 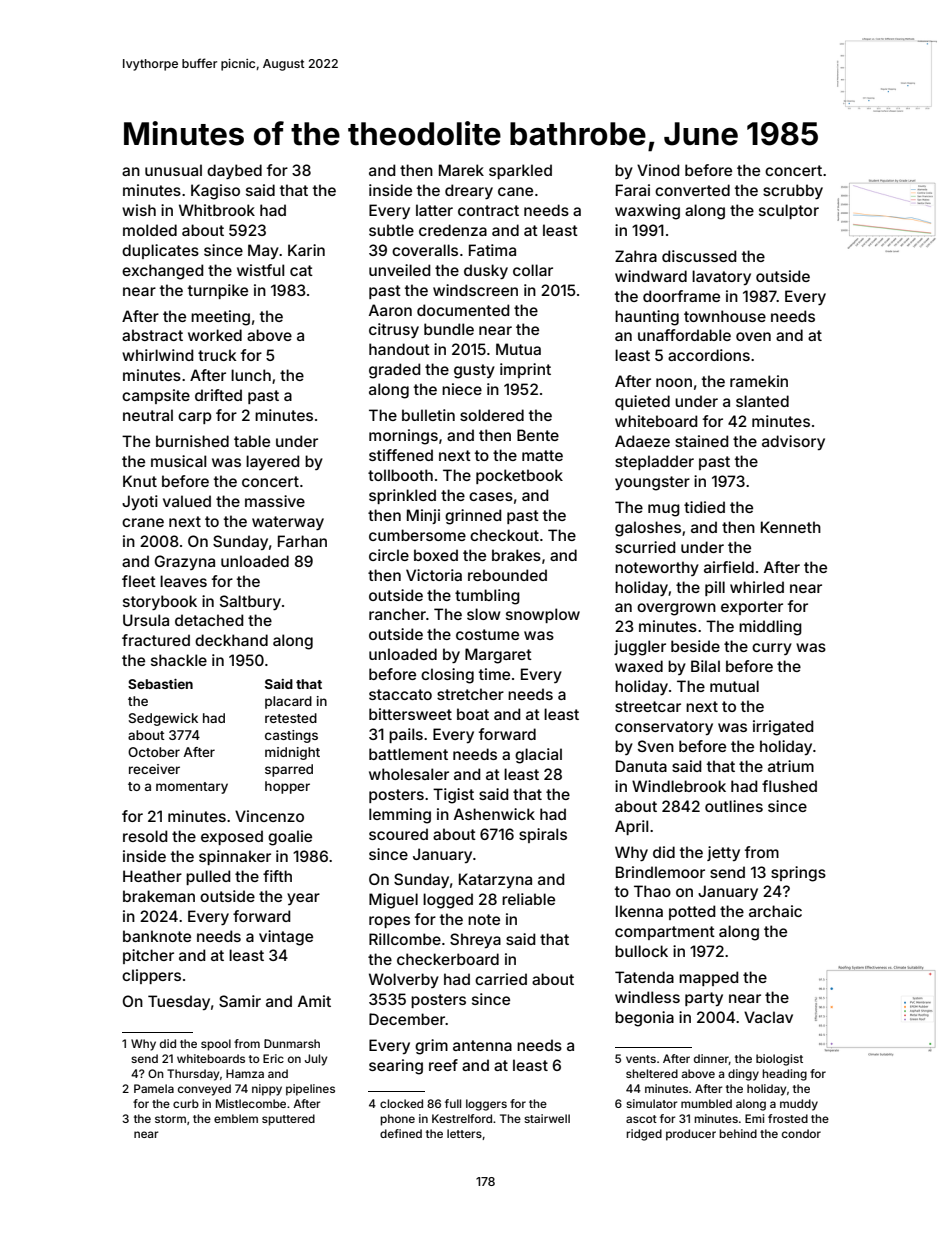 What do you see at coordinates (461, 170) in the document?
I see `Marek` at bounding box center [461, 170].
